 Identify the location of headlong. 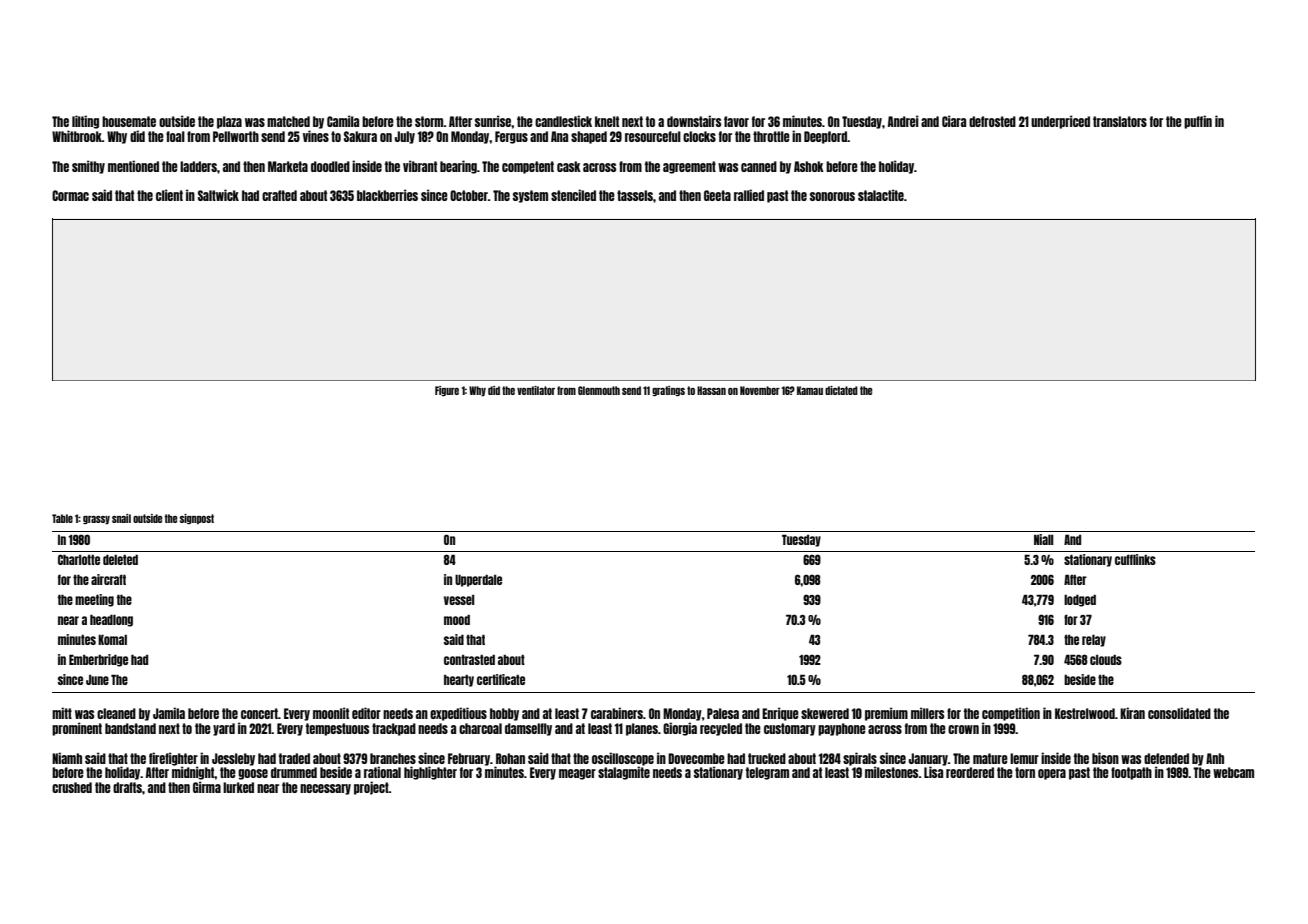
(111, 621).
